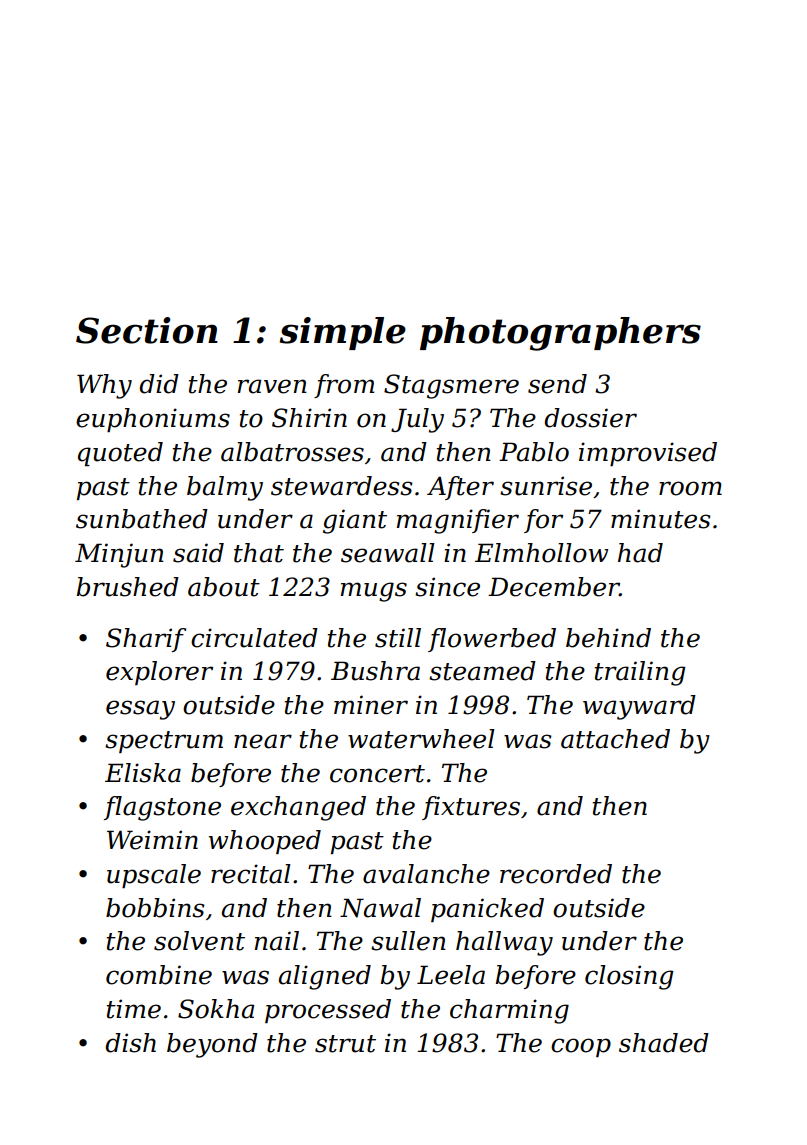 Image resolution: width=807 pixels, height=1145 pixels. What do you see at coordinates (147, 330) in the screenshot?
I see `Section` at bounding box center [147, 330].
